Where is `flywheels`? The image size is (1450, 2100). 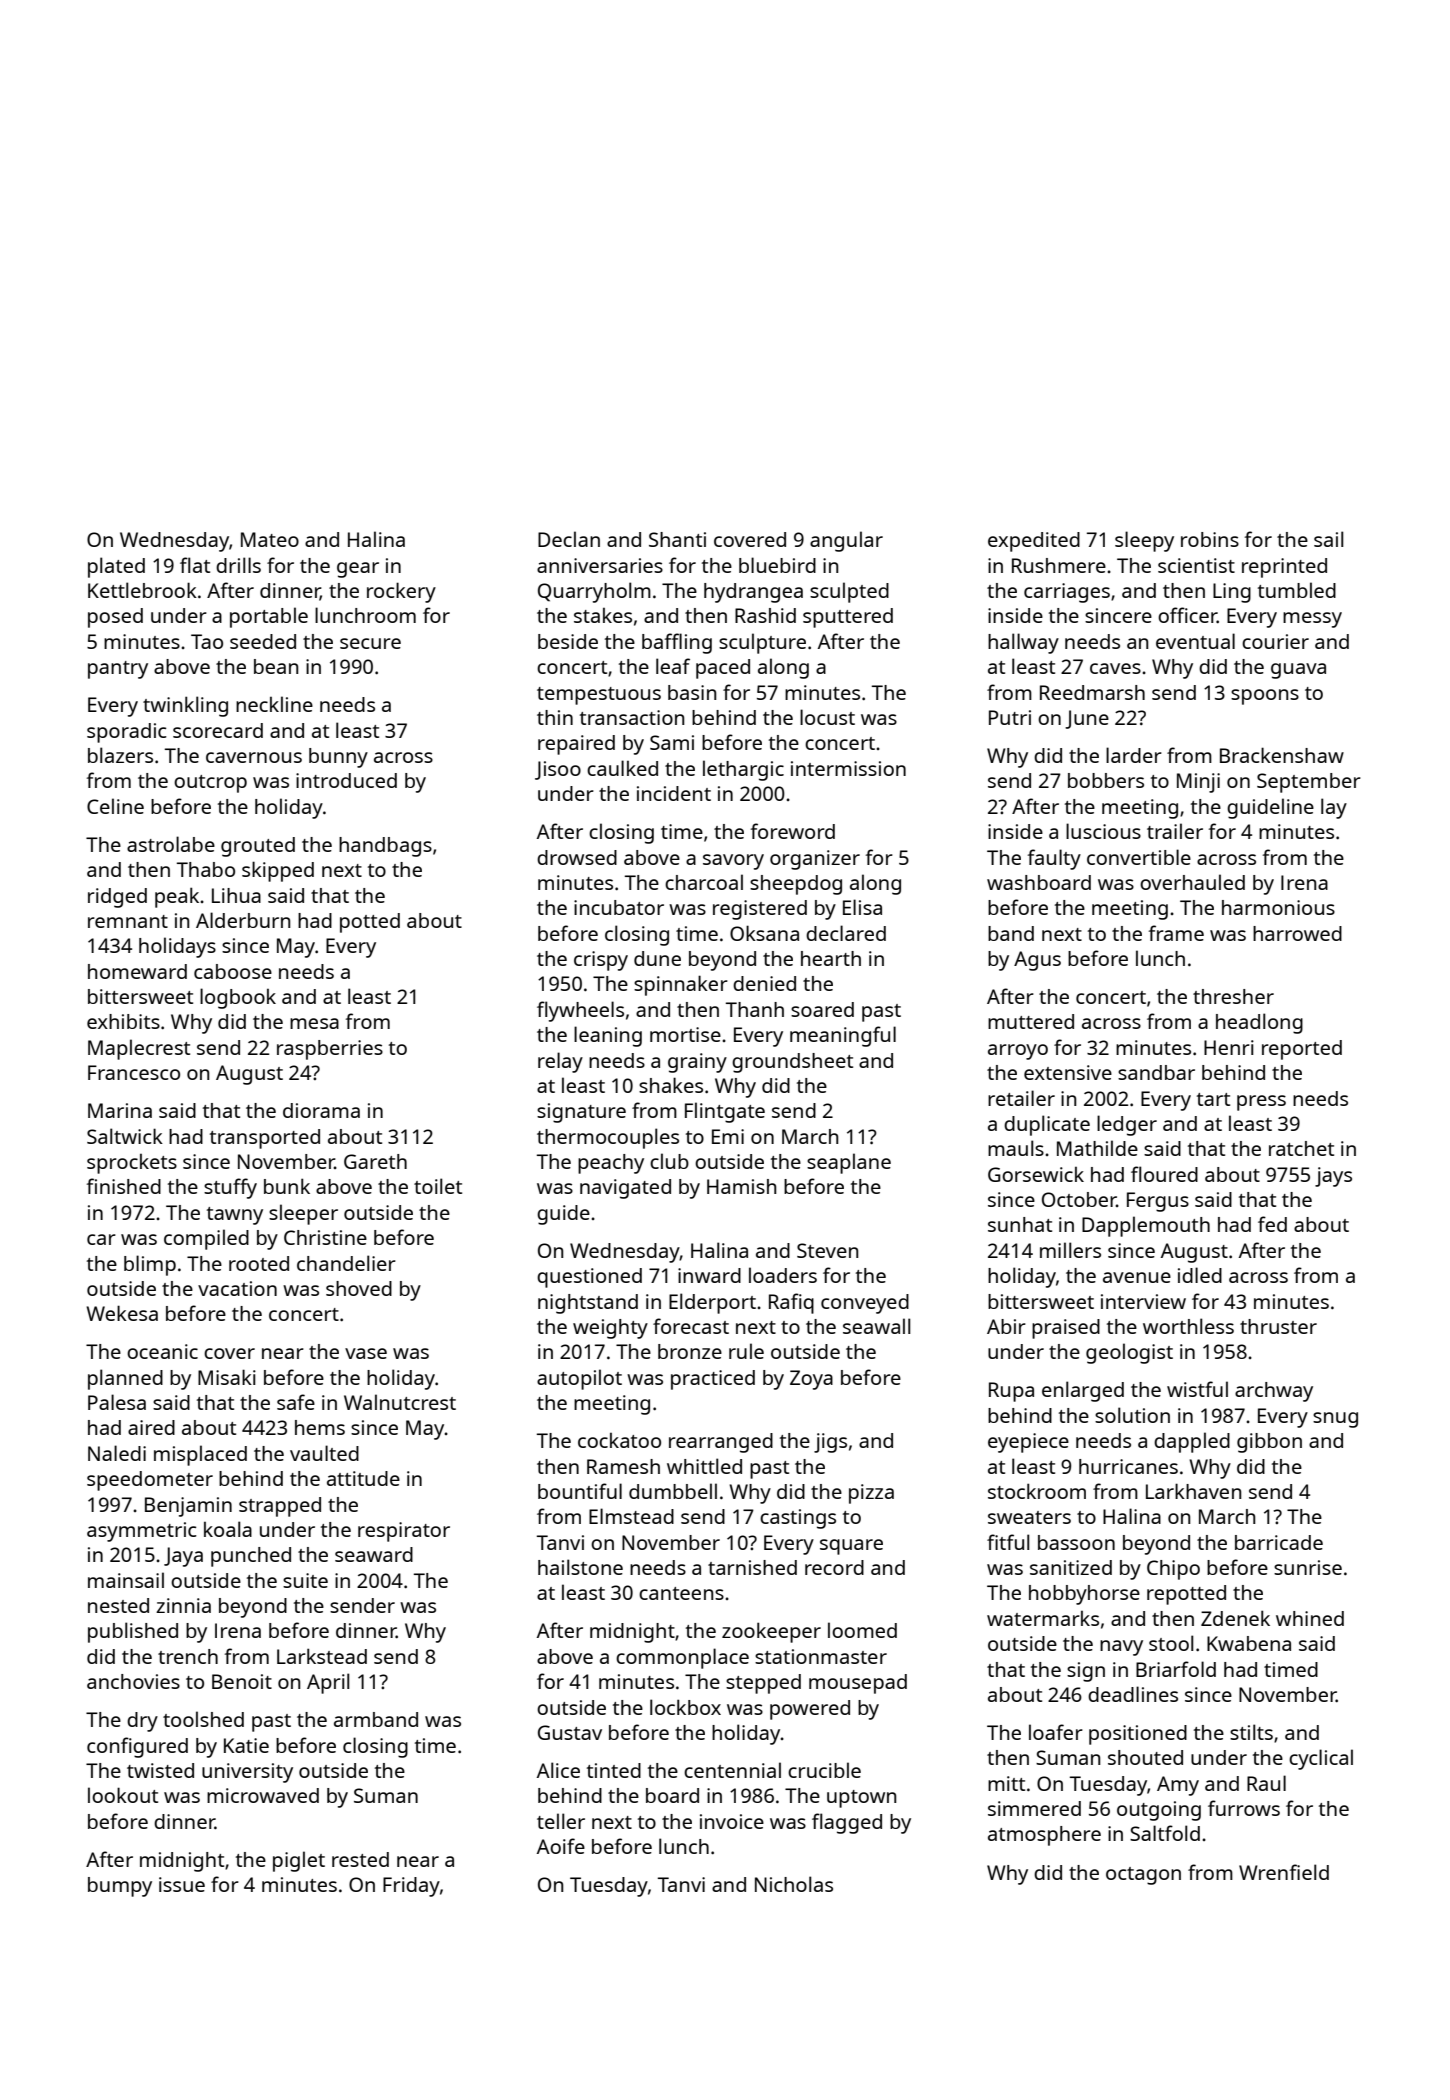 flywheels is located at coordinates (580, 1011).
